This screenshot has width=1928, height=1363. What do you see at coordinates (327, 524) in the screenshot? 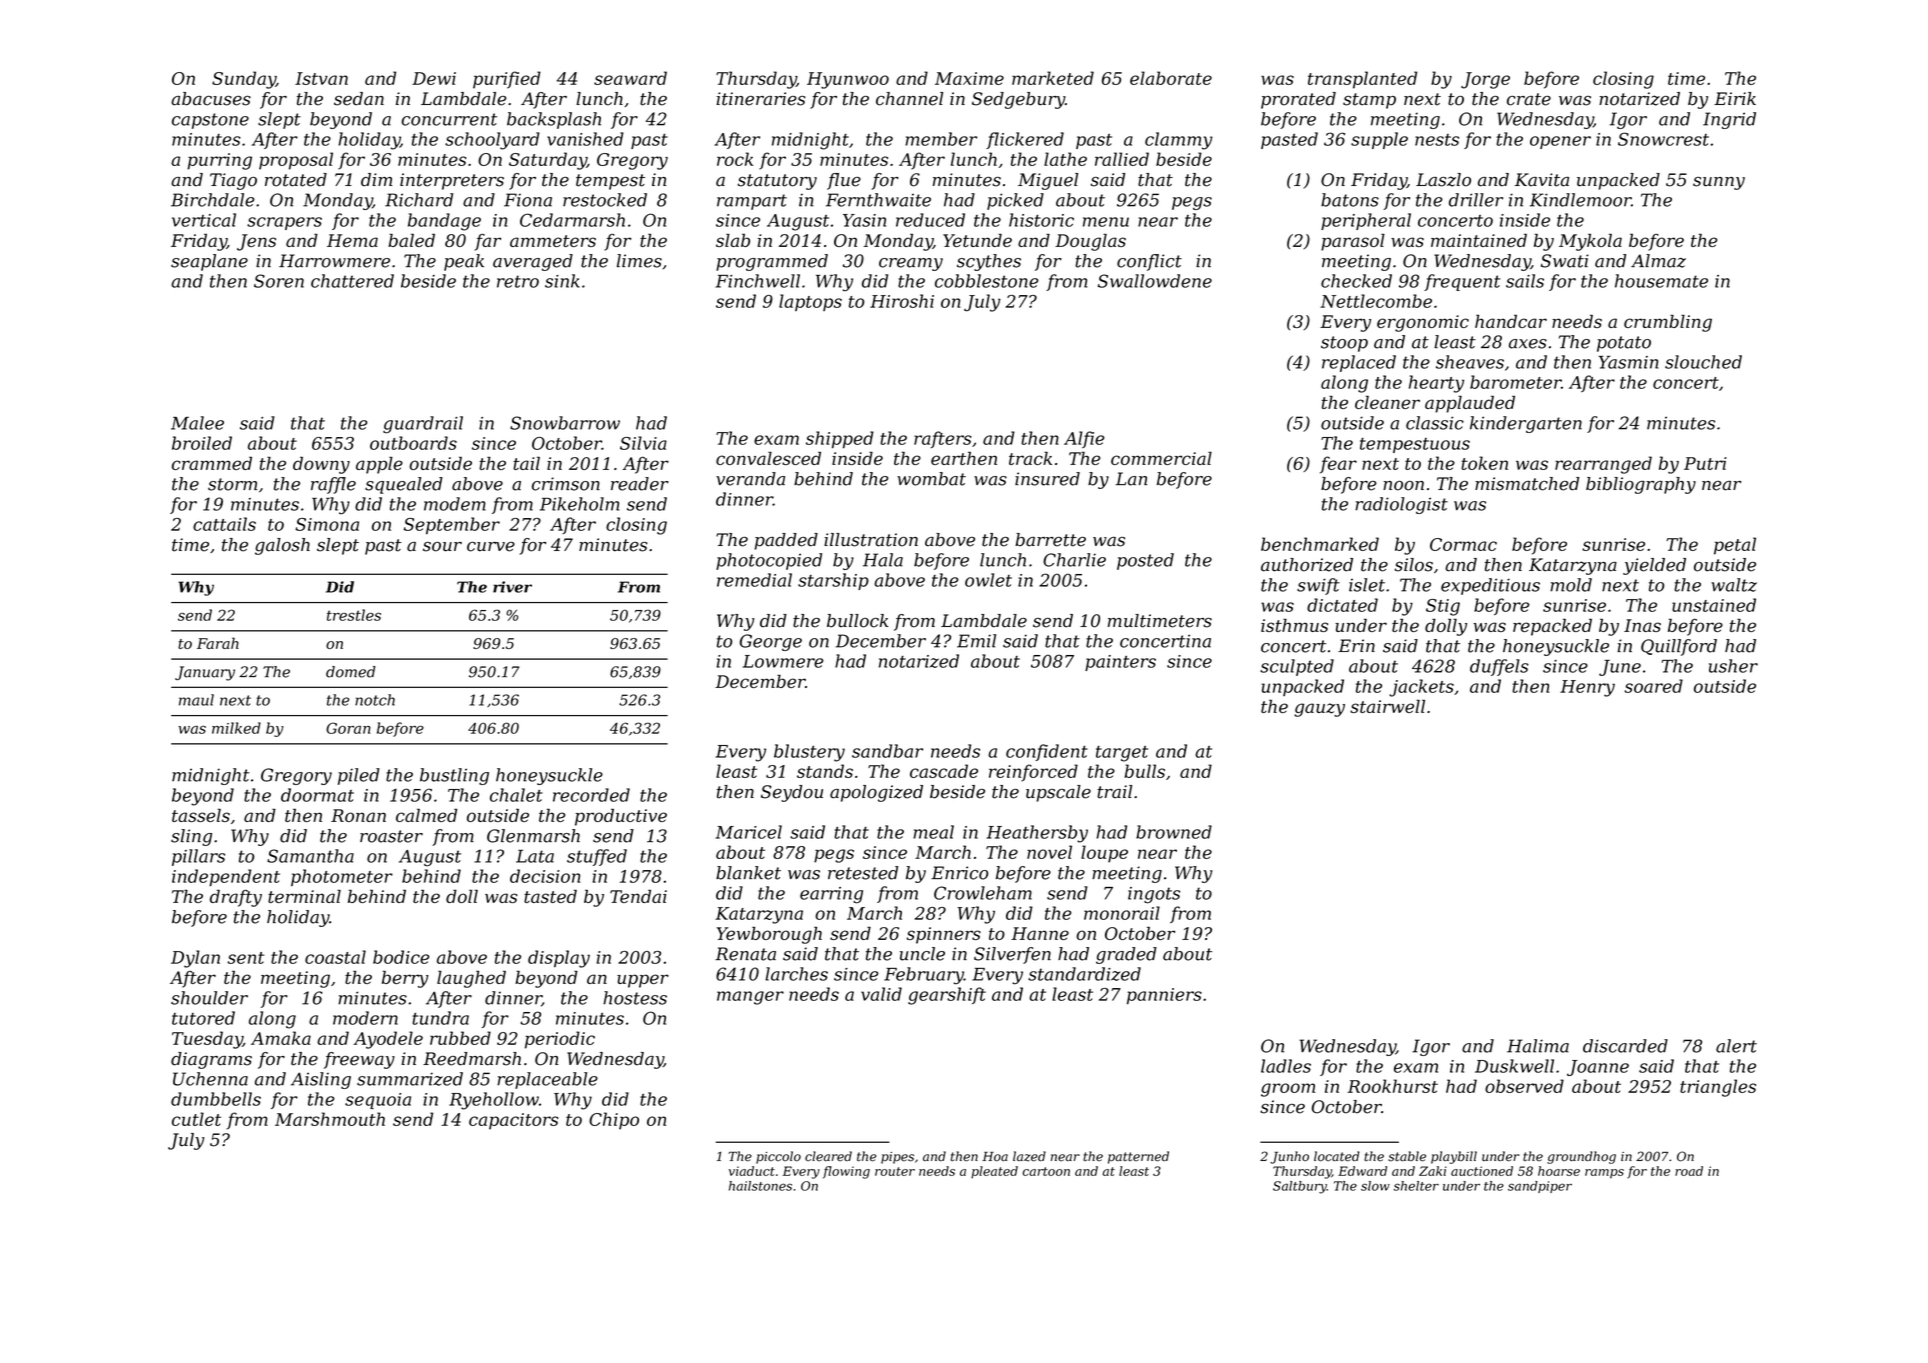
I see `Simona` at bounding box center [327, 524].
